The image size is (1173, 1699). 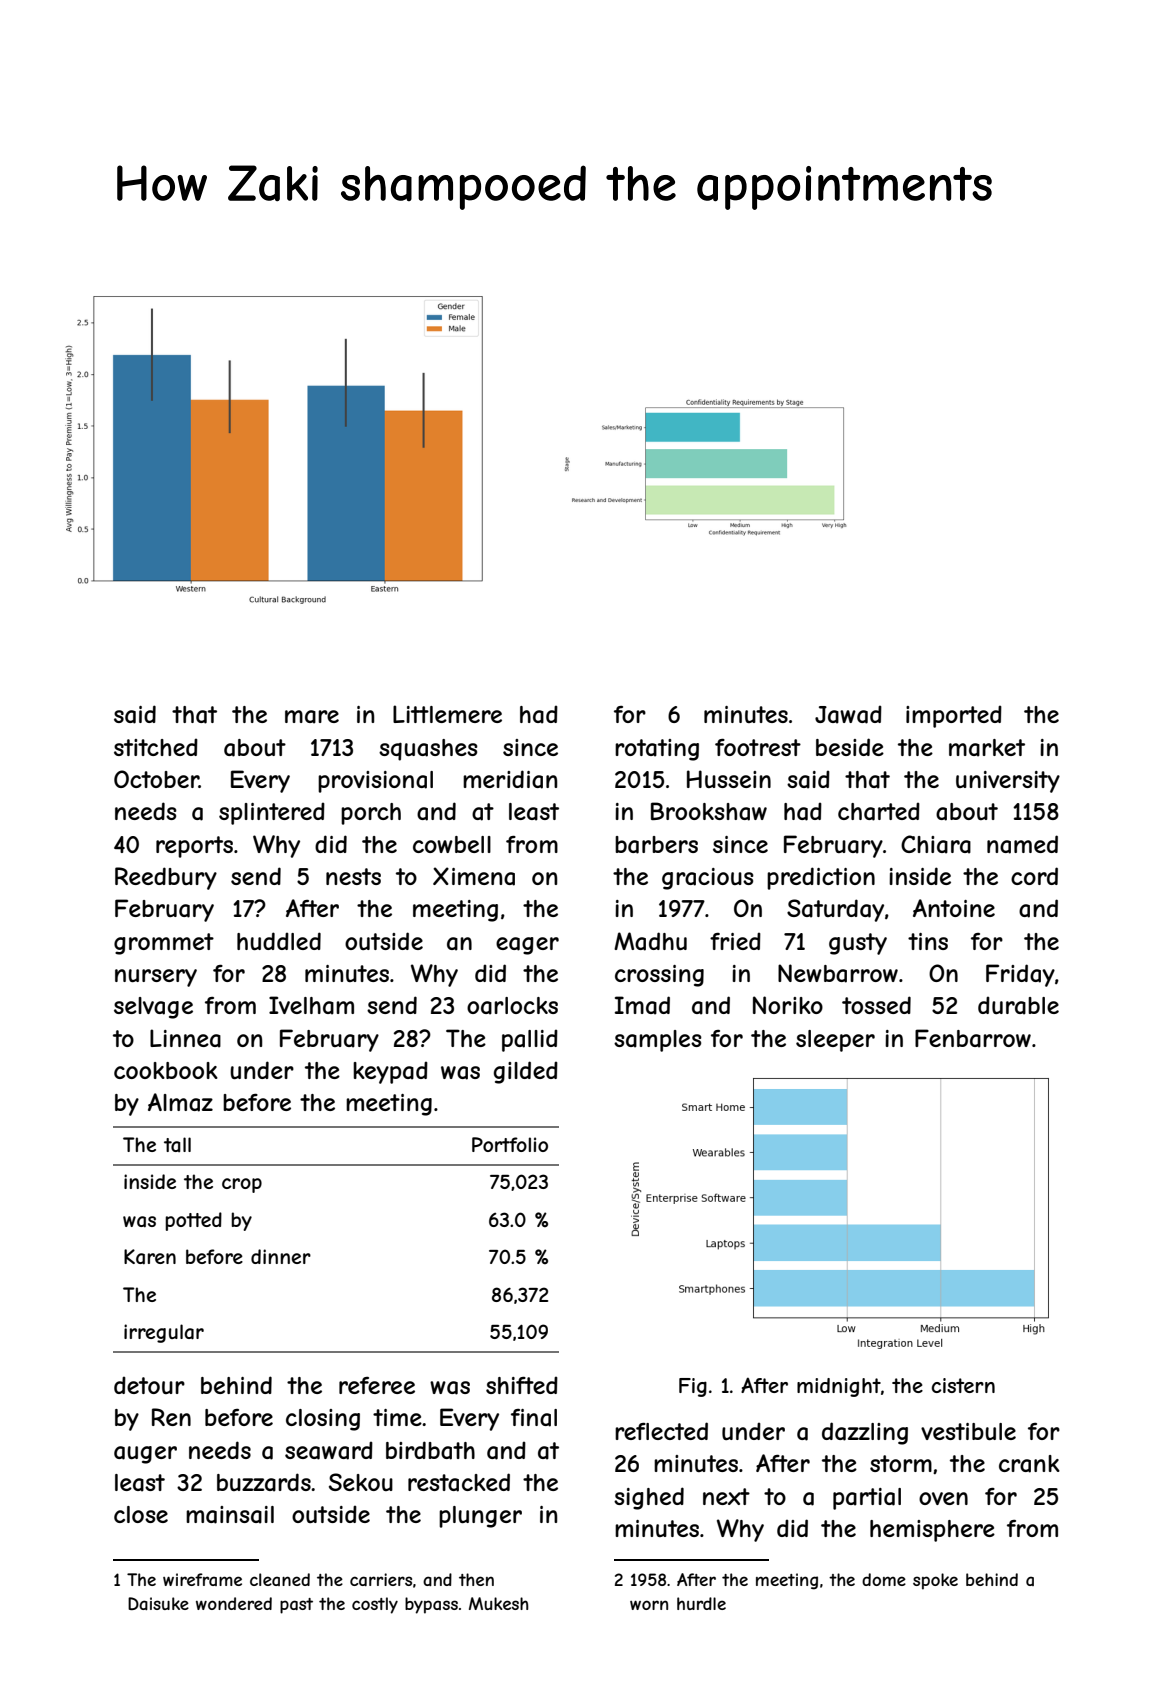 I want to click on dome, so click(x=884, y=1579).
